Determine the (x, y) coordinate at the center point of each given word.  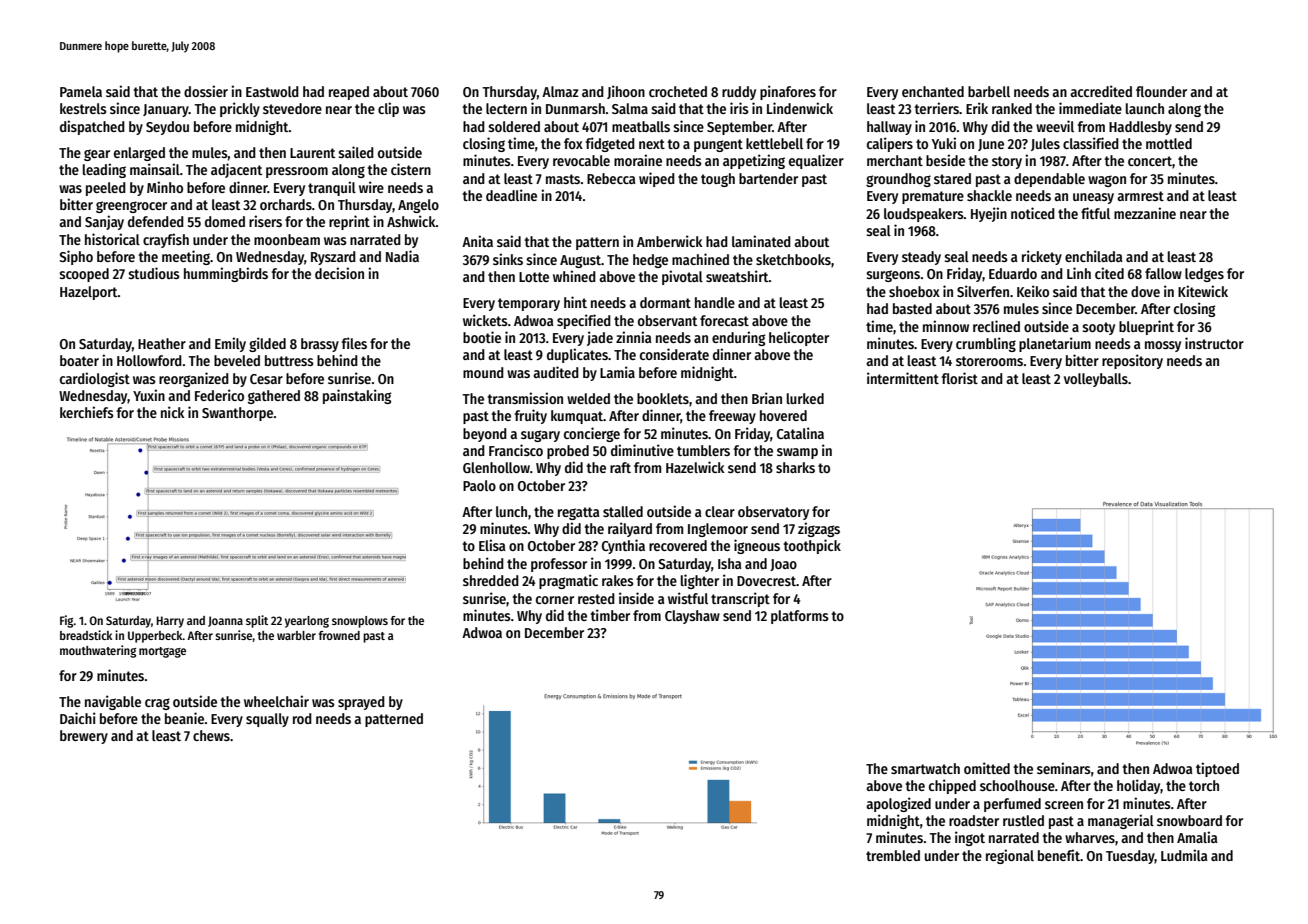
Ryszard (333, 258)
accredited (1101, 91)
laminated (761, 241)
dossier (206, 91)
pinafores (788, 92)
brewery (84, 737)
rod (302, 718)
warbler (296, 635)
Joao (783, 565)
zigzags (819, 529)
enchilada (1093, 256)
